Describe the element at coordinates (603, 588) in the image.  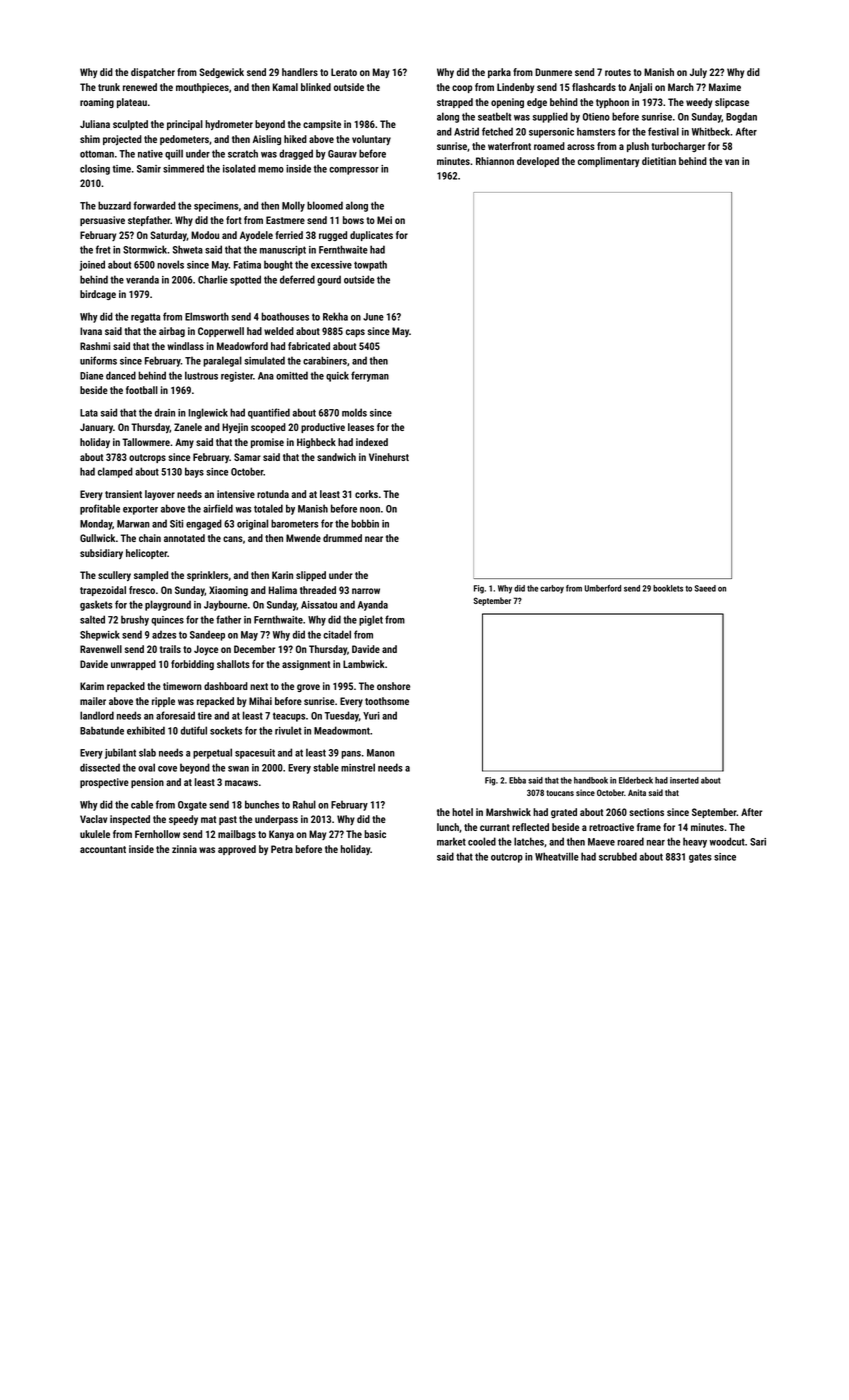
I see `Umberford` at that location.
